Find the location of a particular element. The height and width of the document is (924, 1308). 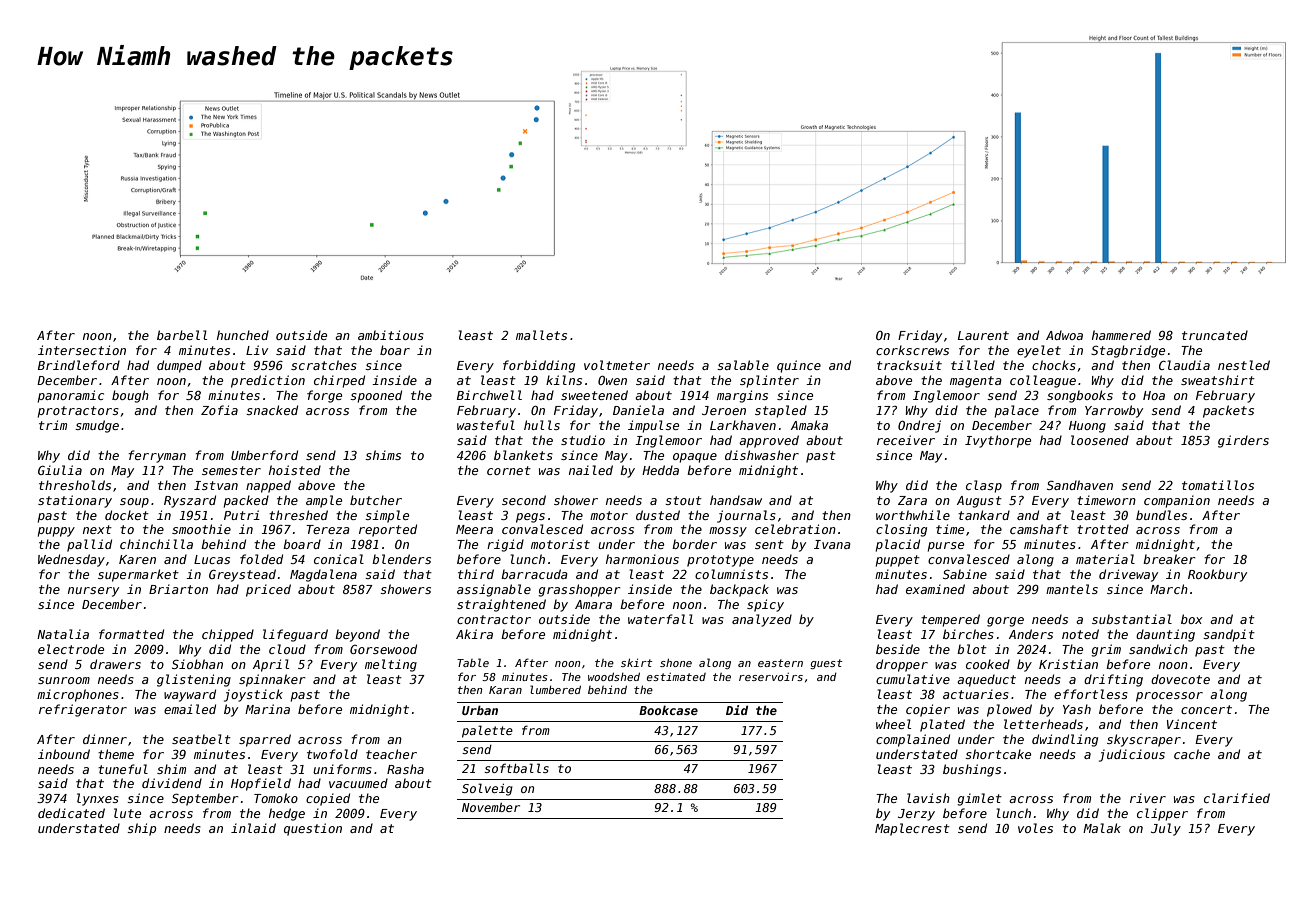

Yarrowby is located at coordinates (1114, 411).
